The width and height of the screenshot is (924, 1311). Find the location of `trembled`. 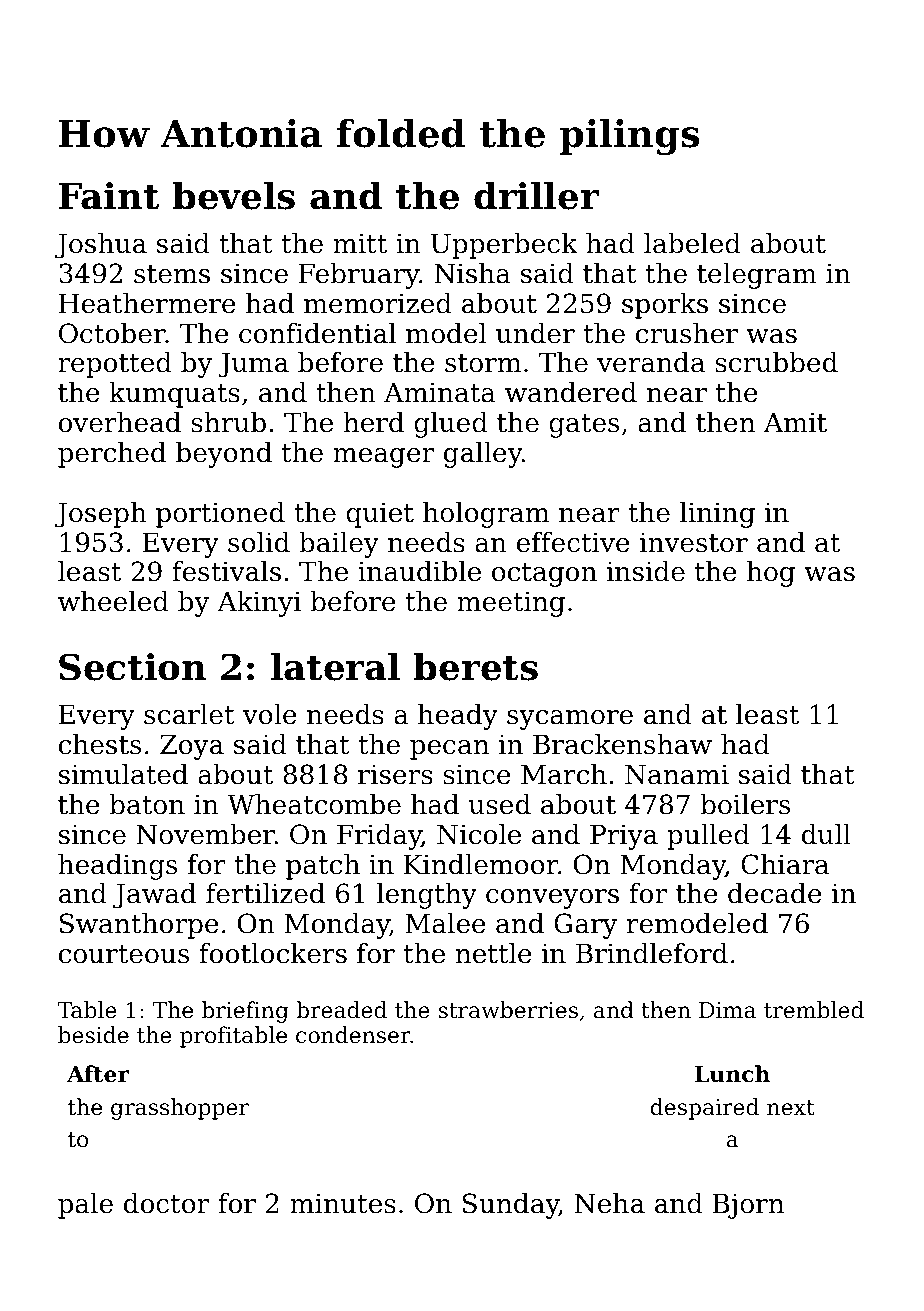

trembled is located at coordinates (814, 1010).
